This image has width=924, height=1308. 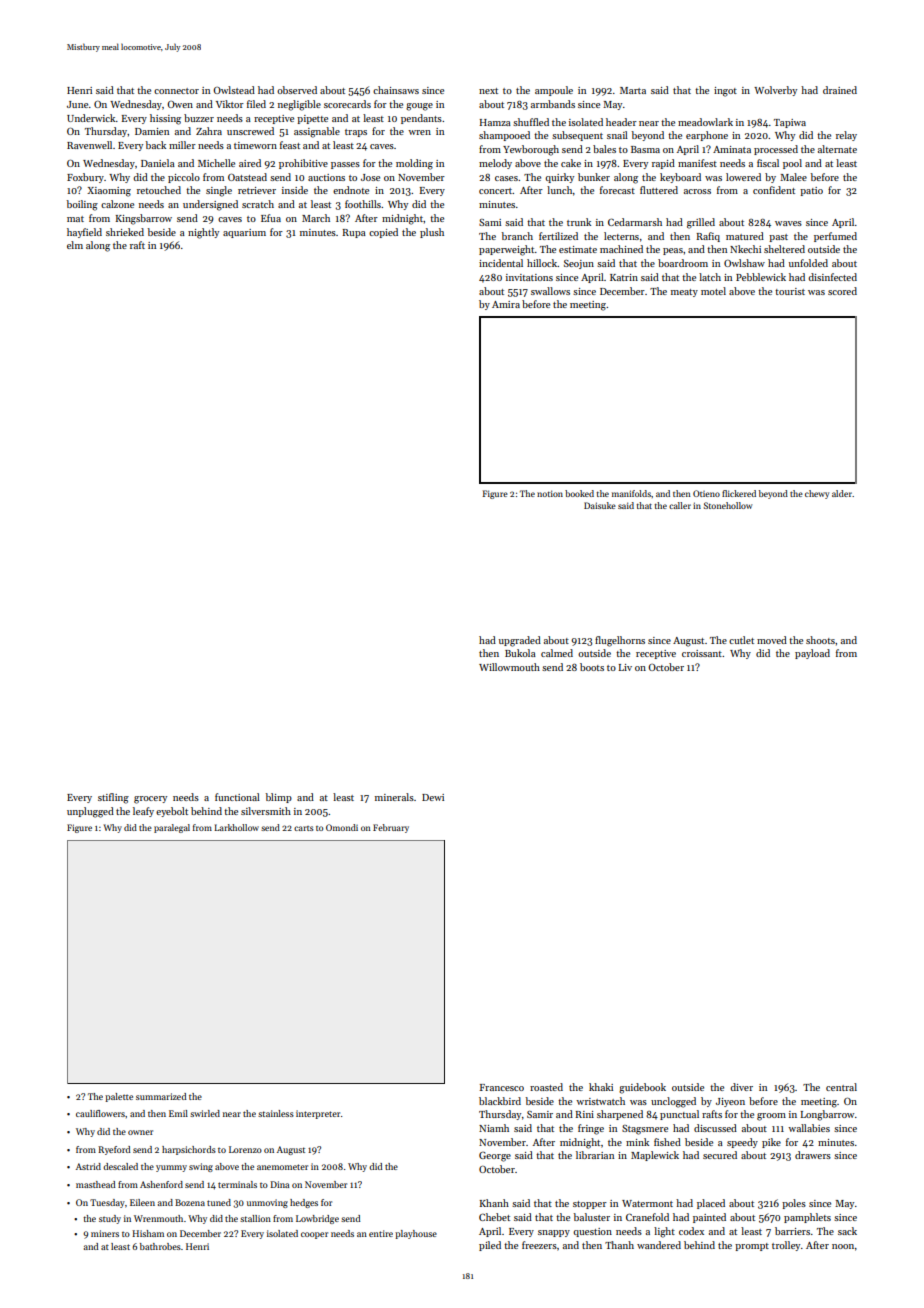 What do you see at coordinates (396, 90) in the image?
I see `chainsaws` at bounding box center [396, 90].
